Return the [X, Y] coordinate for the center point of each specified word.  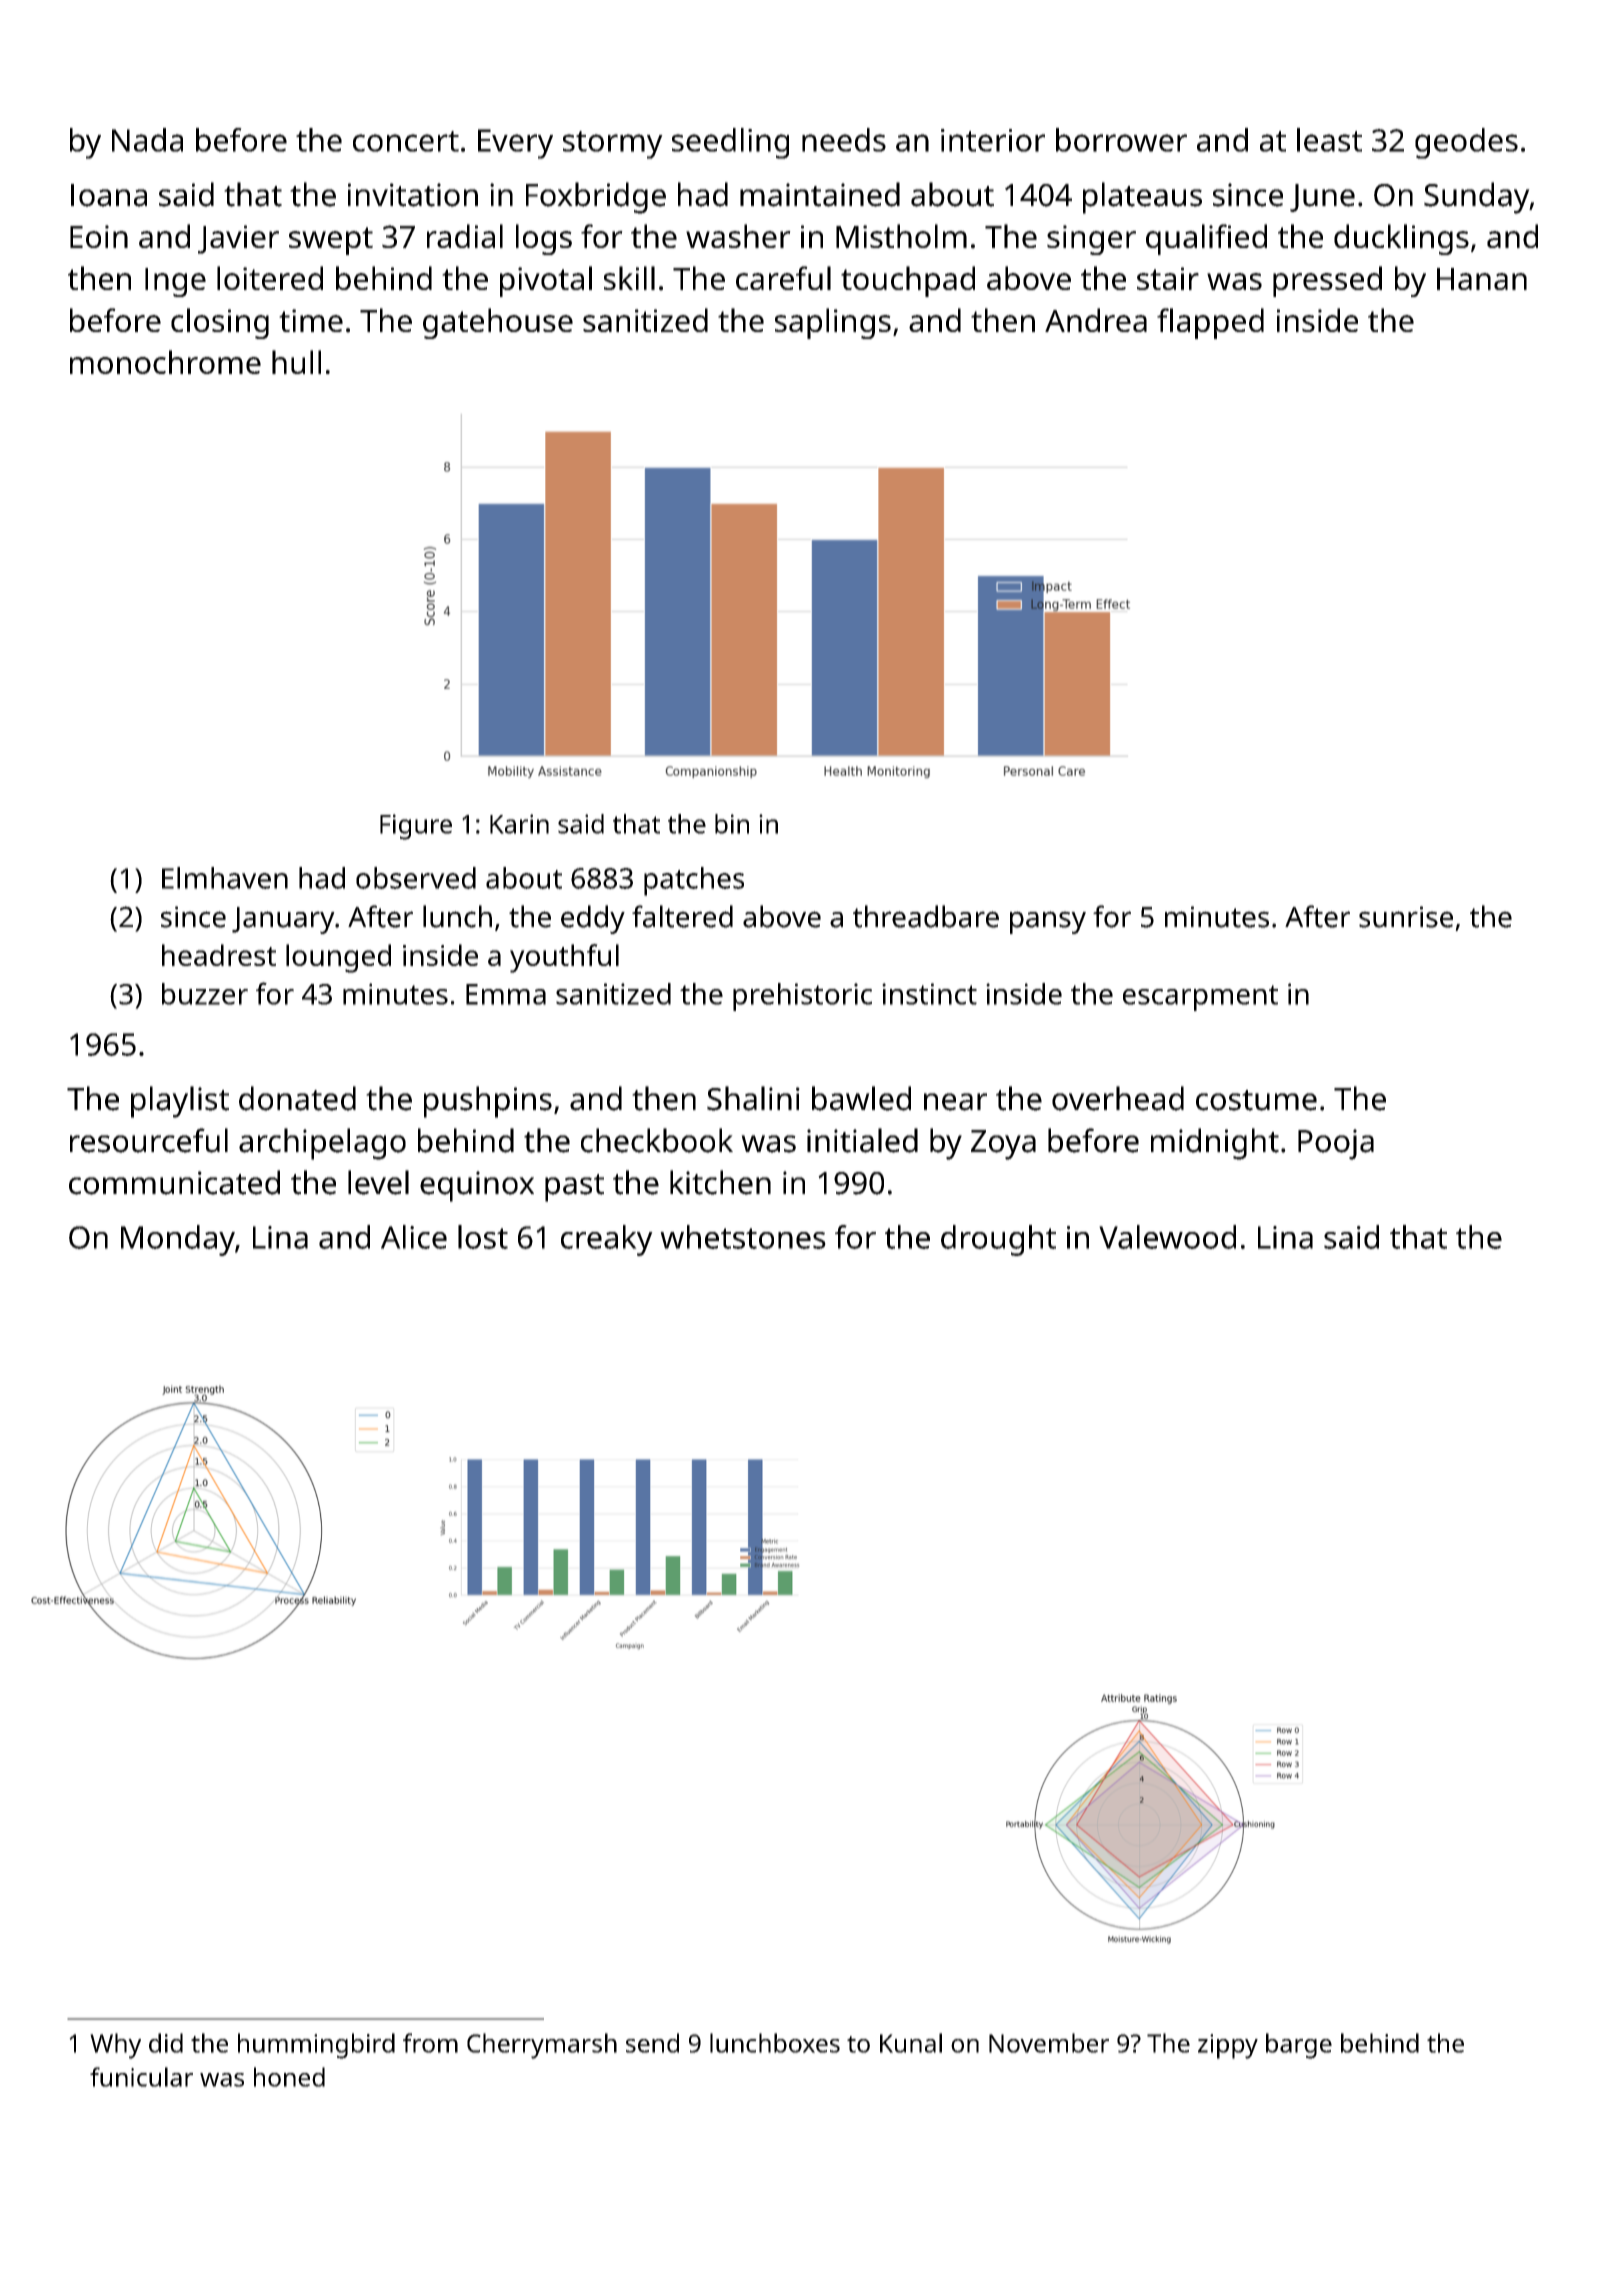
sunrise [1406, 917]
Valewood [1167, 1237]
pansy [1048, 922]
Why [115, 2046]
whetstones [743, 1237]
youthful [564, 958]
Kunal [911, 2043]
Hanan [1482, 279]
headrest [219, 955]
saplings [833, 323]
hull [296, 362]
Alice [414, 1237]
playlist [180, 1102]
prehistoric [802, 997]
